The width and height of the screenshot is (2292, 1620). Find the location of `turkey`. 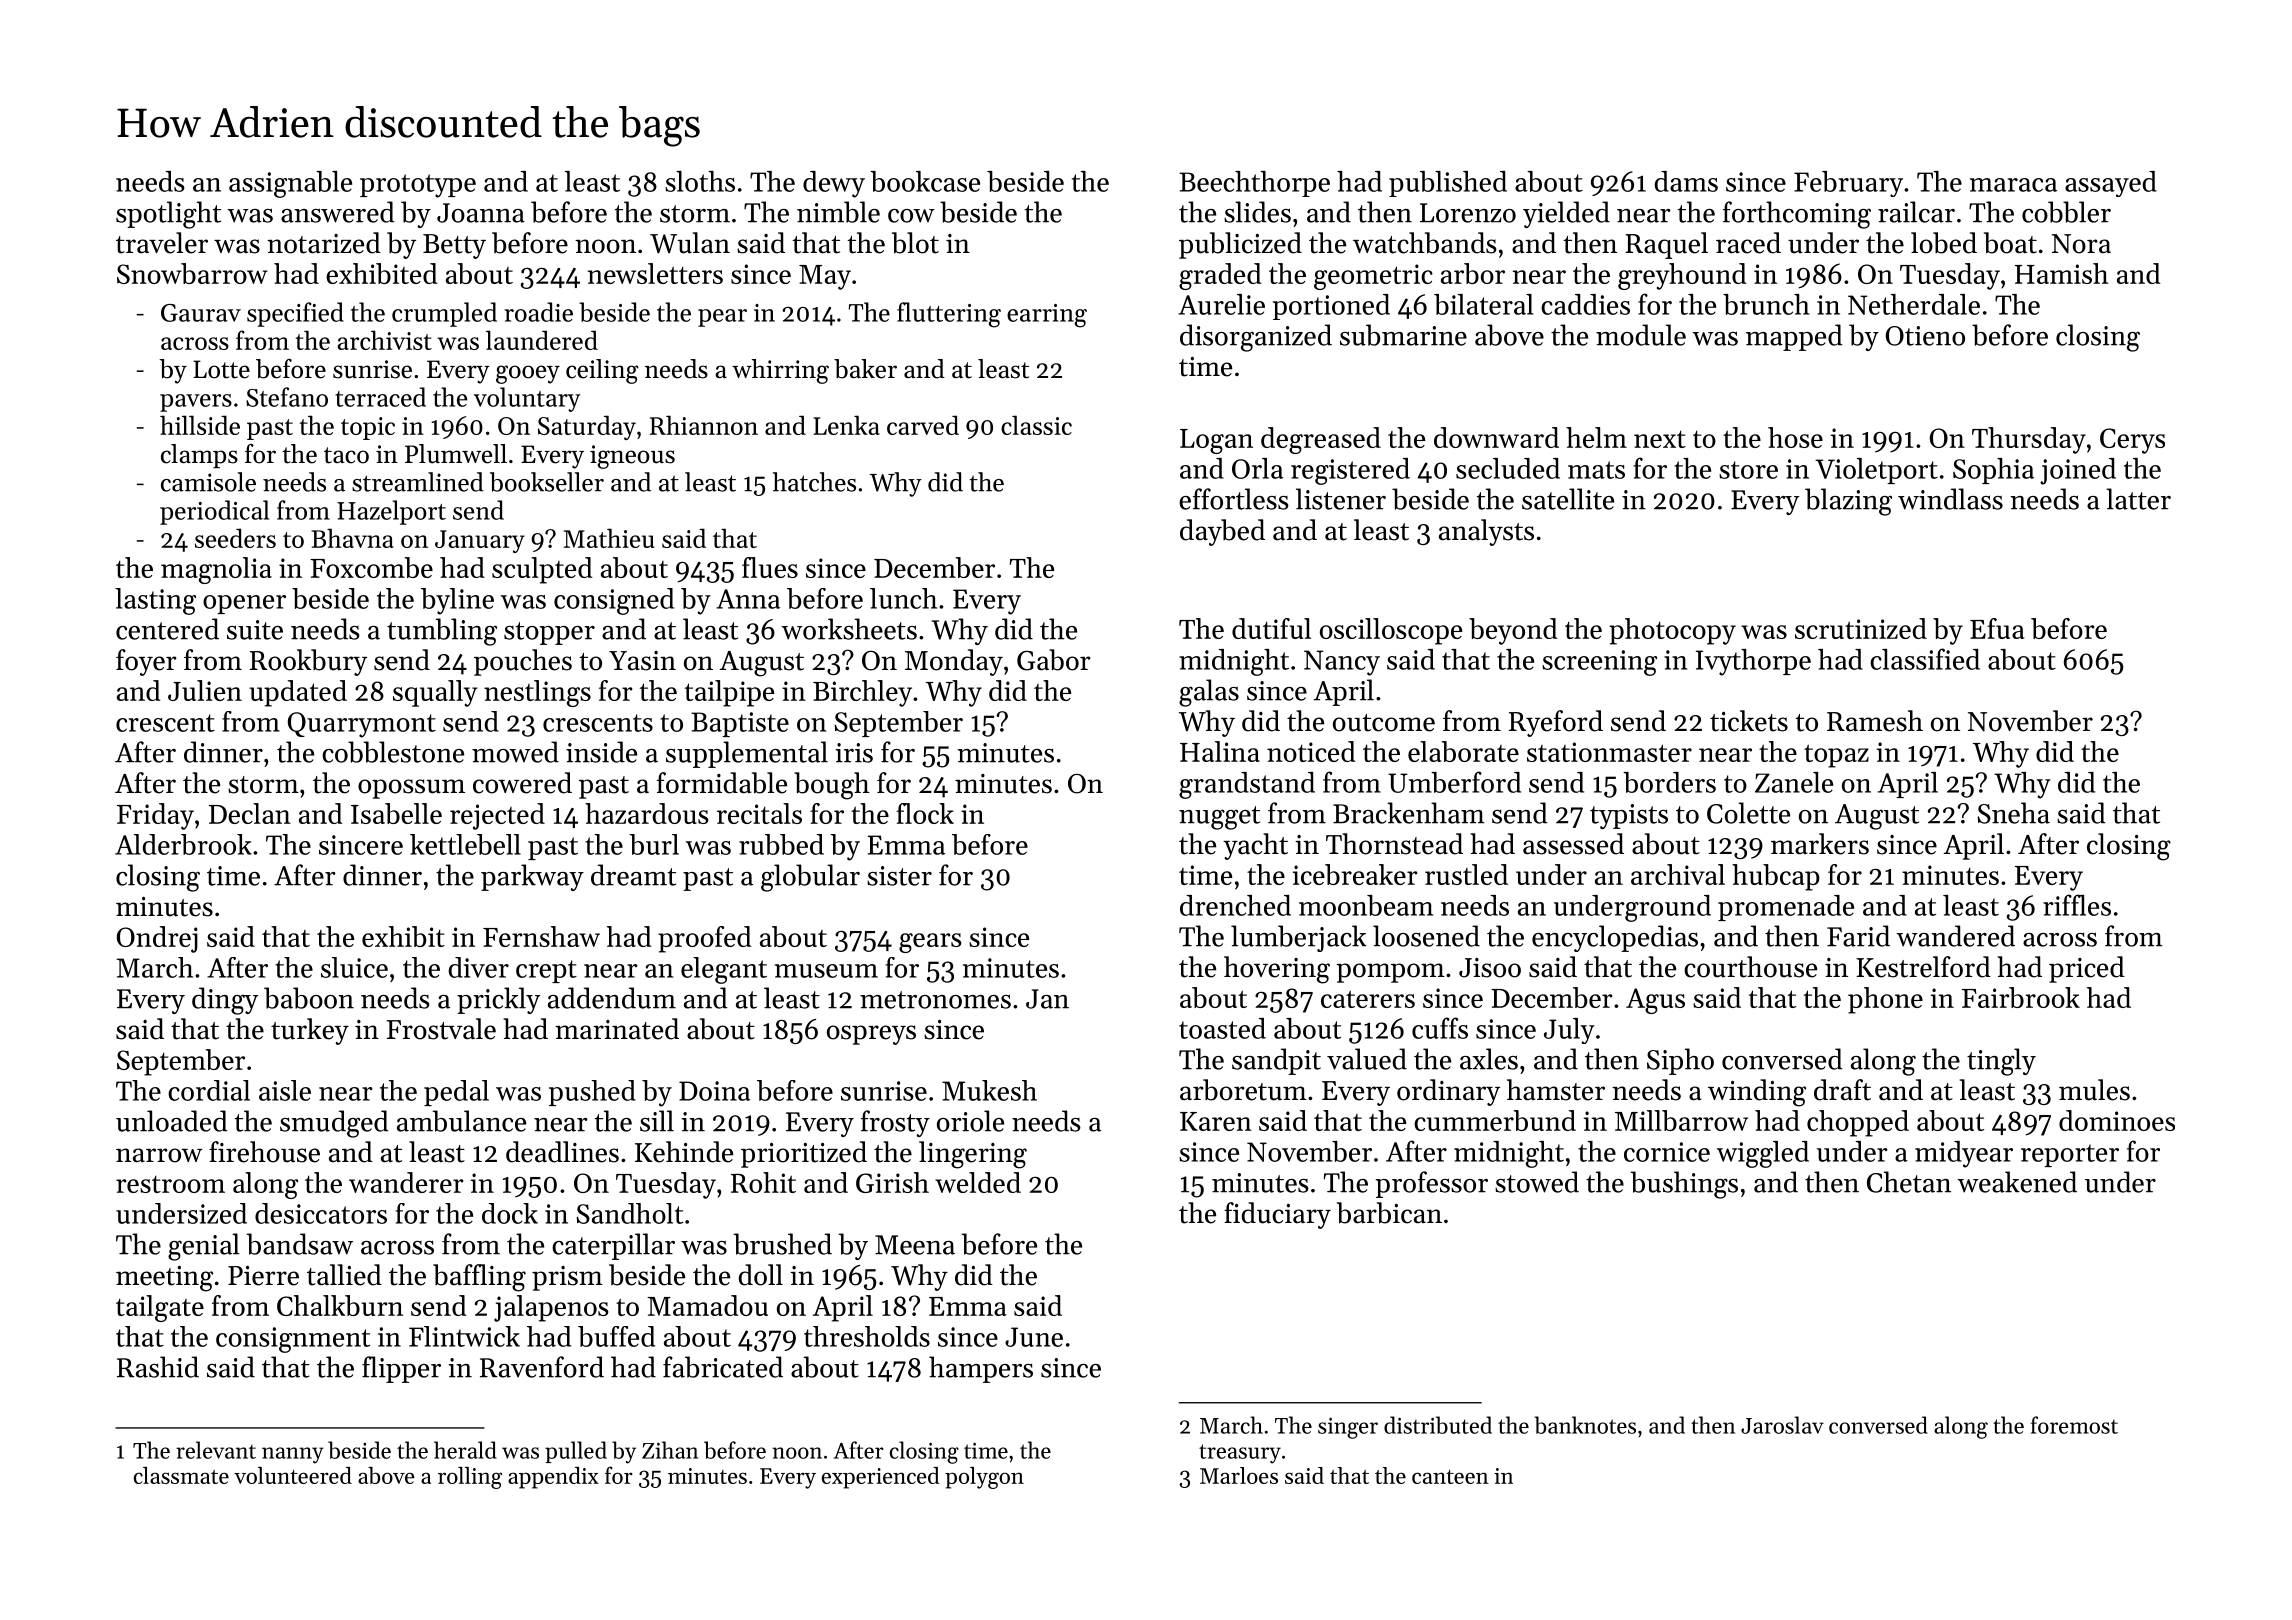

turkey is located at coordinates (310, 1031).
